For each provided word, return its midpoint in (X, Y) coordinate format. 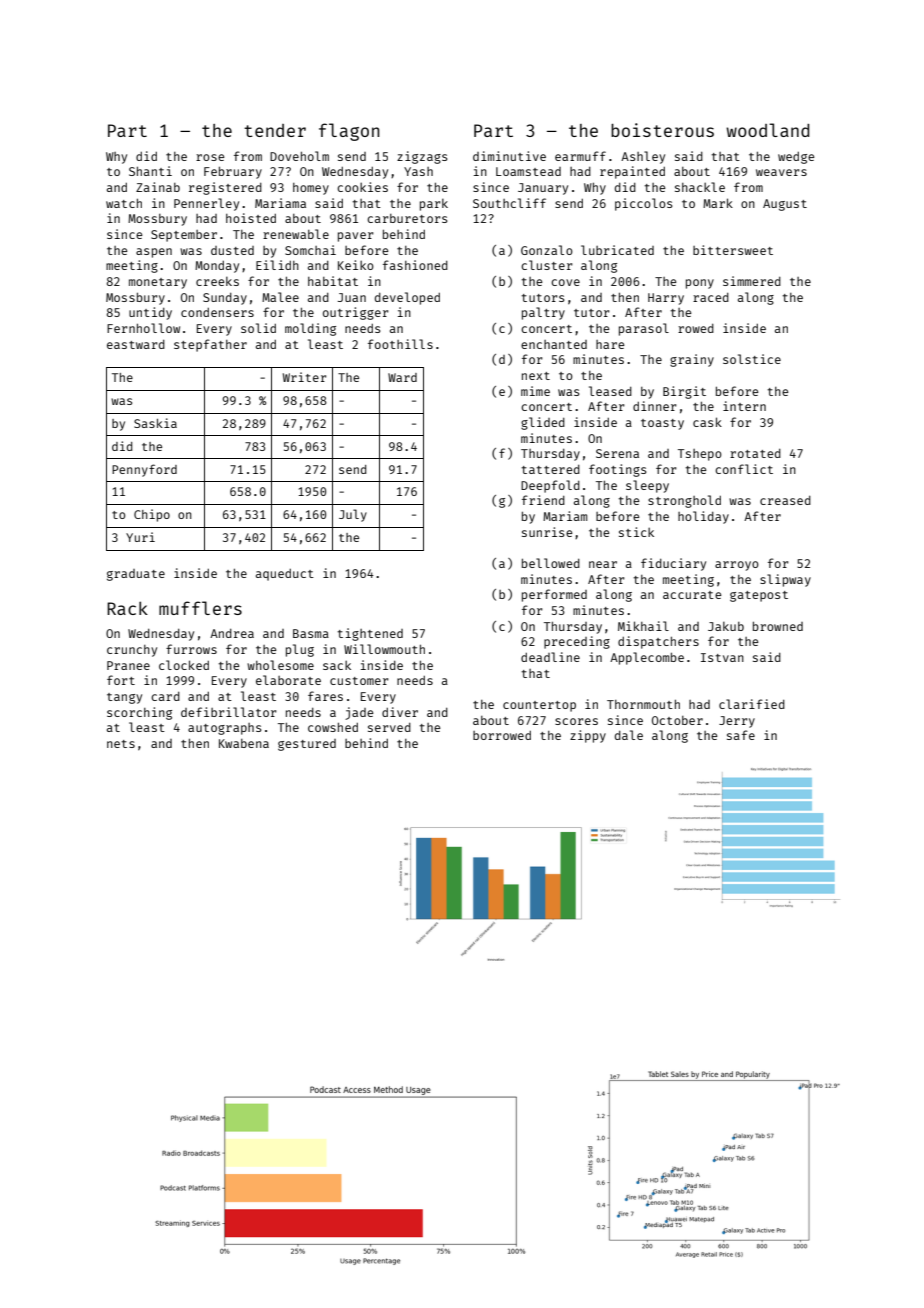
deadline (550, 657)
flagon (349, 132)
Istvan (722, 657)
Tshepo (700, 455)
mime (535, 391)
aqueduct (285, 575)
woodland (767, 130)
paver (356, 237)
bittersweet (733, 250)
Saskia (155, 423)
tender (275, 130)
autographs (225, 729)
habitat (333, 281)
